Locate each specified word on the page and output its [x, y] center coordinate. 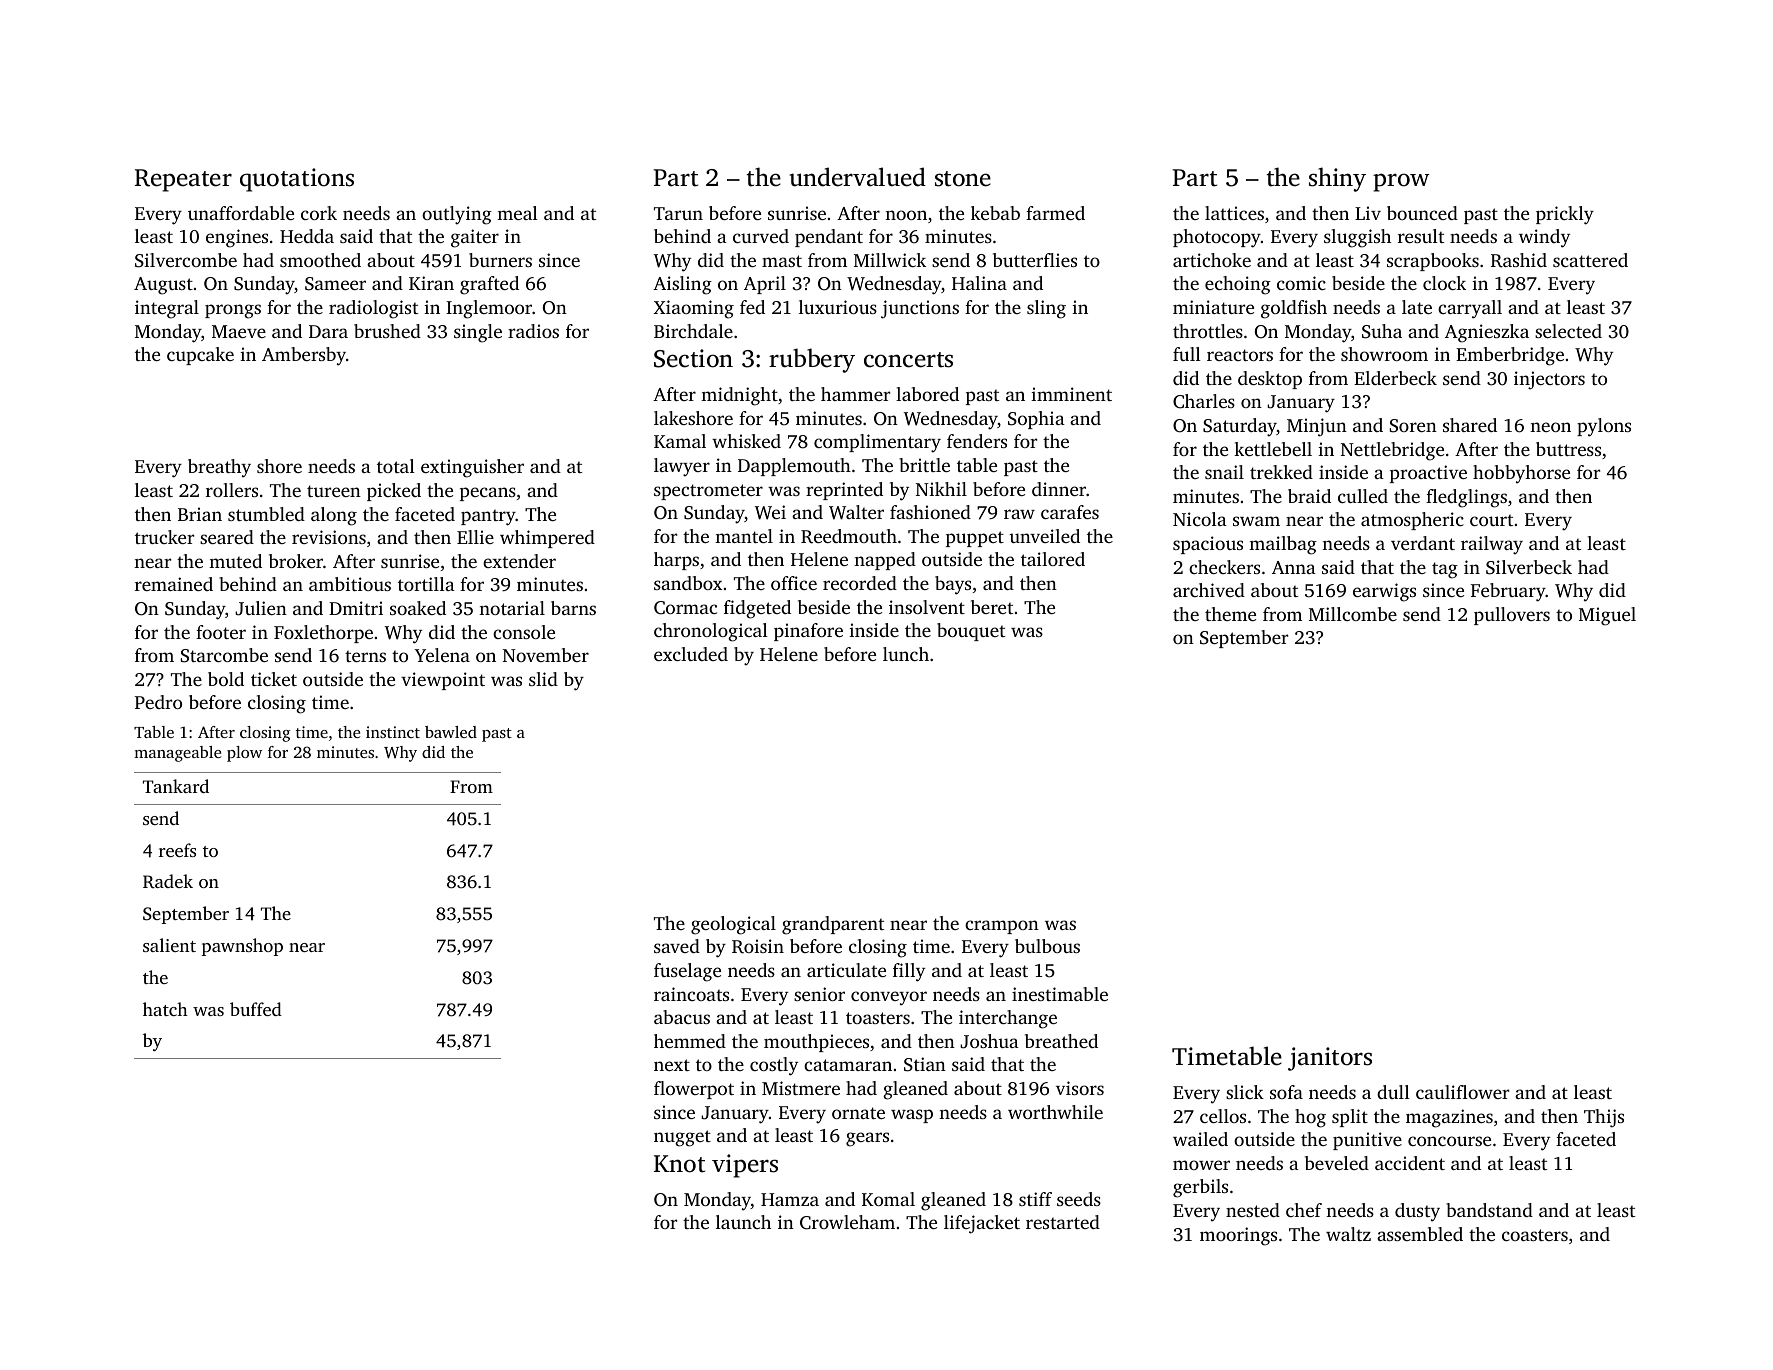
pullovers [1512, 616]
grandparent [833, 925]
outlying [457, 215]
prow [1401, 182]
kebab [995, 213]
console [524, 632]
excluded [691, 654]
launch [743, 1222]
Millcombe [1353, 614]
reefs [177, 850]
